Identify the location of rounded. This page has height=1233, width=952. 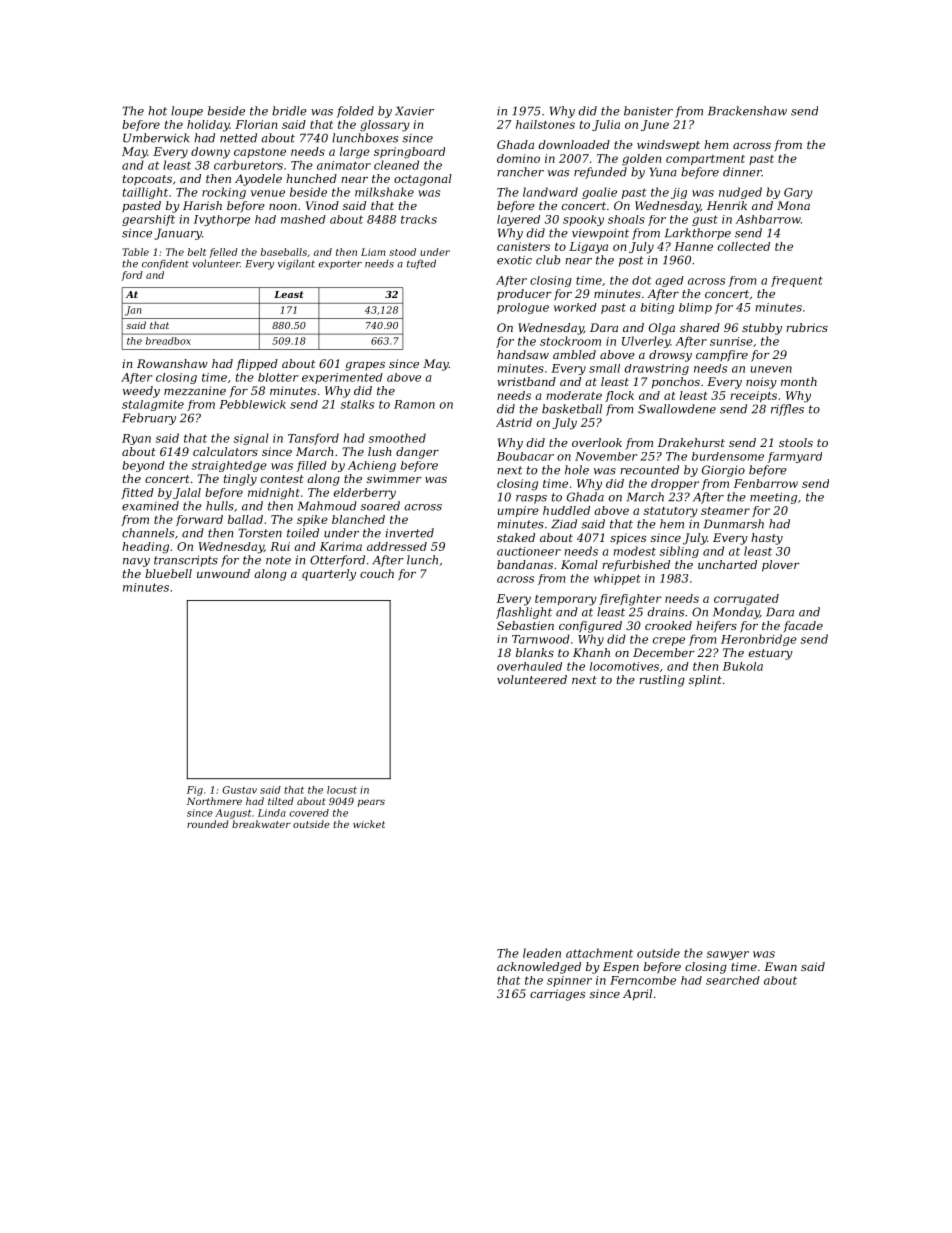
(207, 824).
